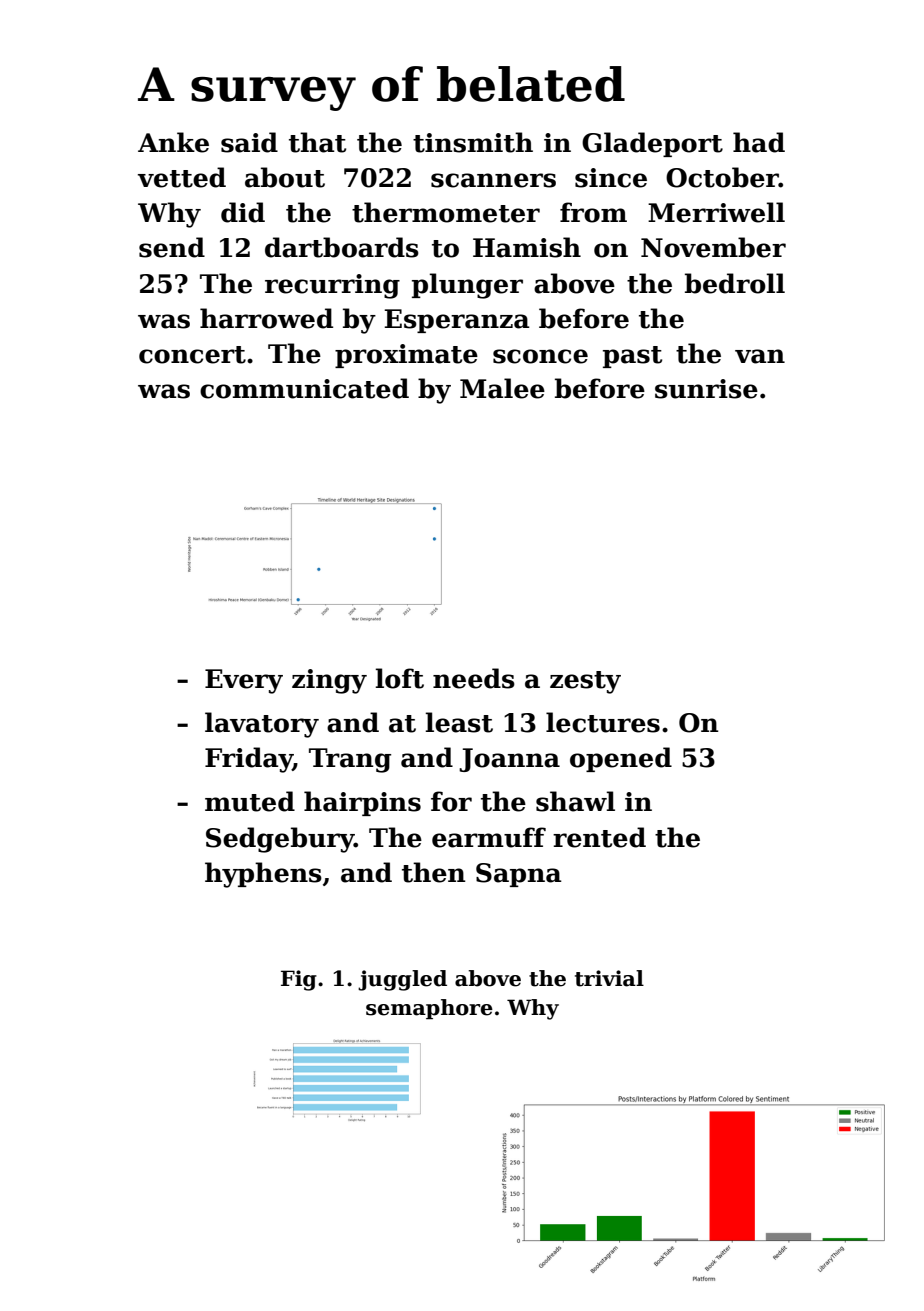 This document has height=1311, width=924. Describe the element at coordinates (609, 978) in the document. I see `trivial` at that location.
